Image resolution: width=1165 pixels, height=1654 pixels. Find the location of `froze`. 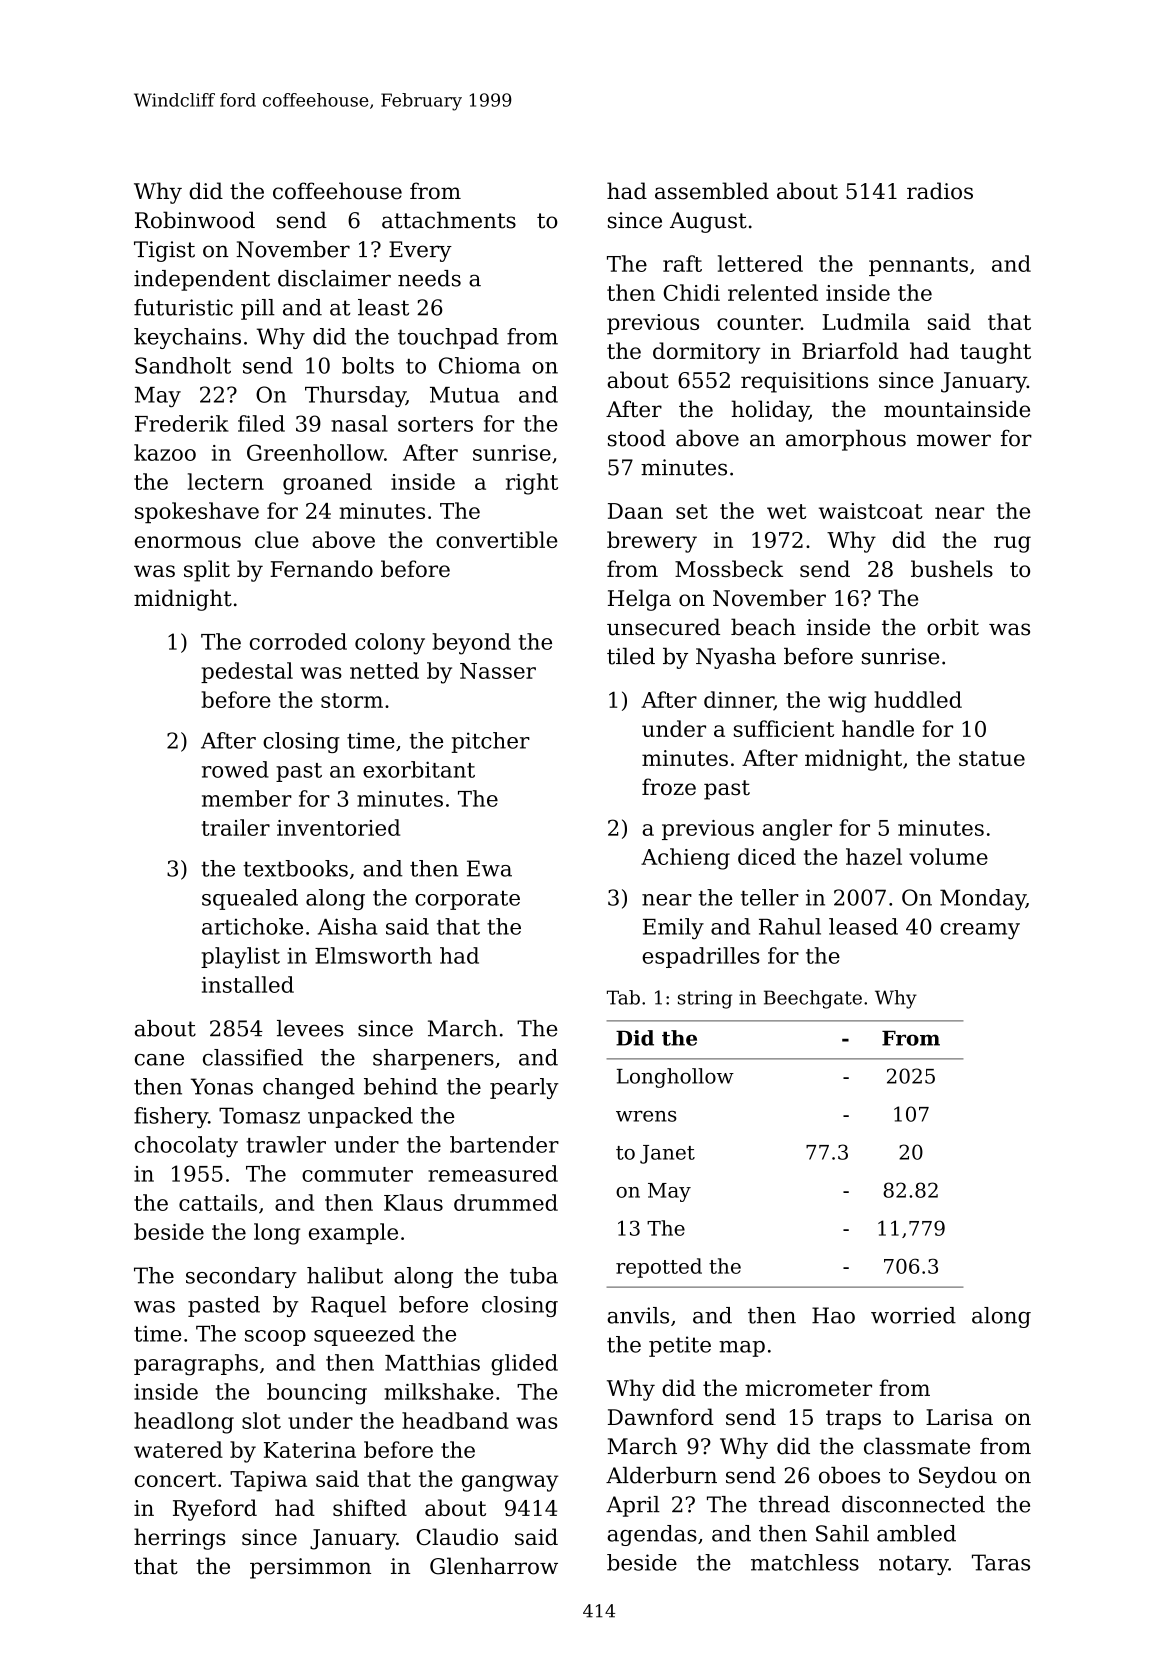

froze is located at coordinates (669, 786).
